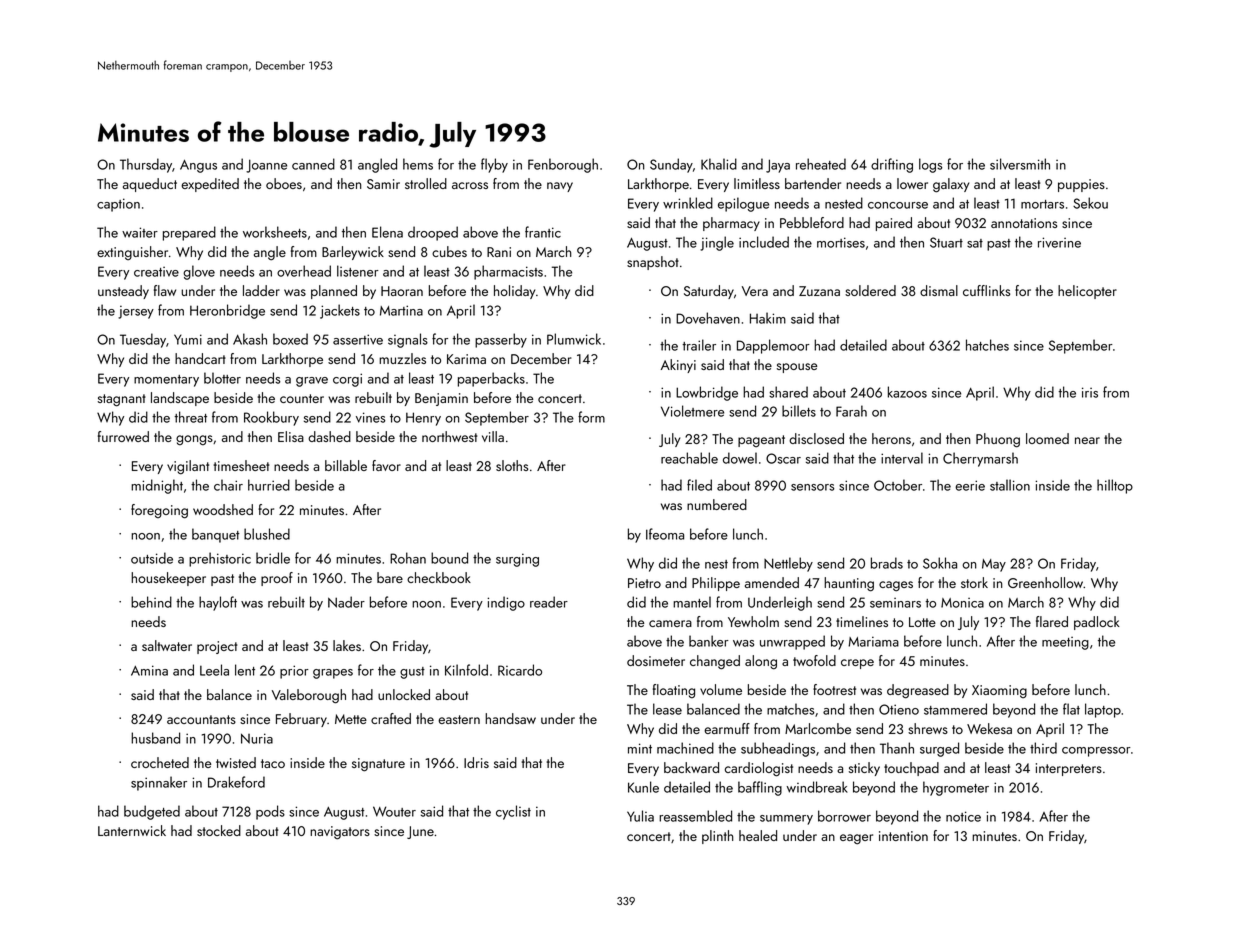  Describe the element at coordinates (152, 812) in the image. I see `budgeted` at that location.
